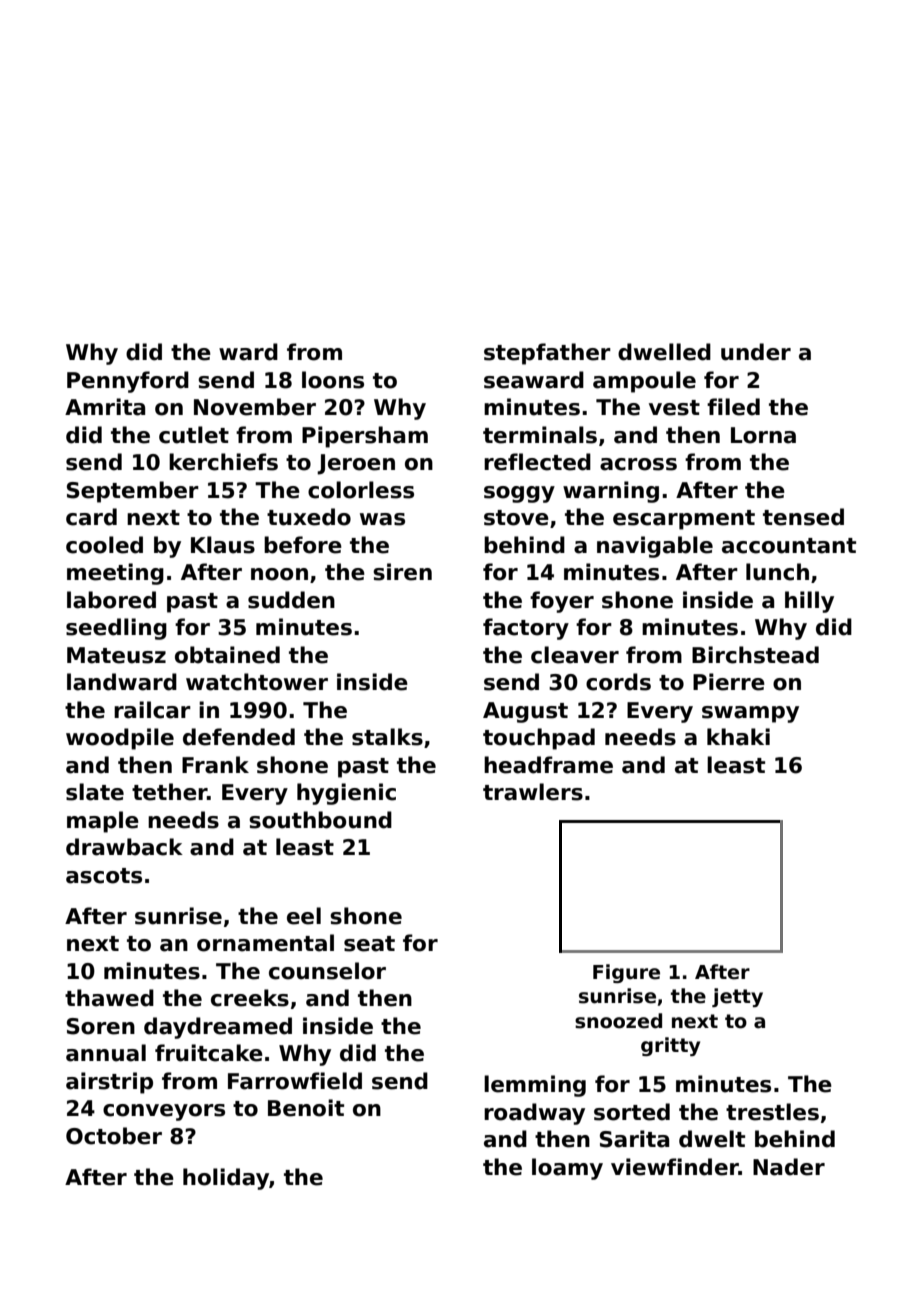  I want to click on tether, so click(169, 792).
